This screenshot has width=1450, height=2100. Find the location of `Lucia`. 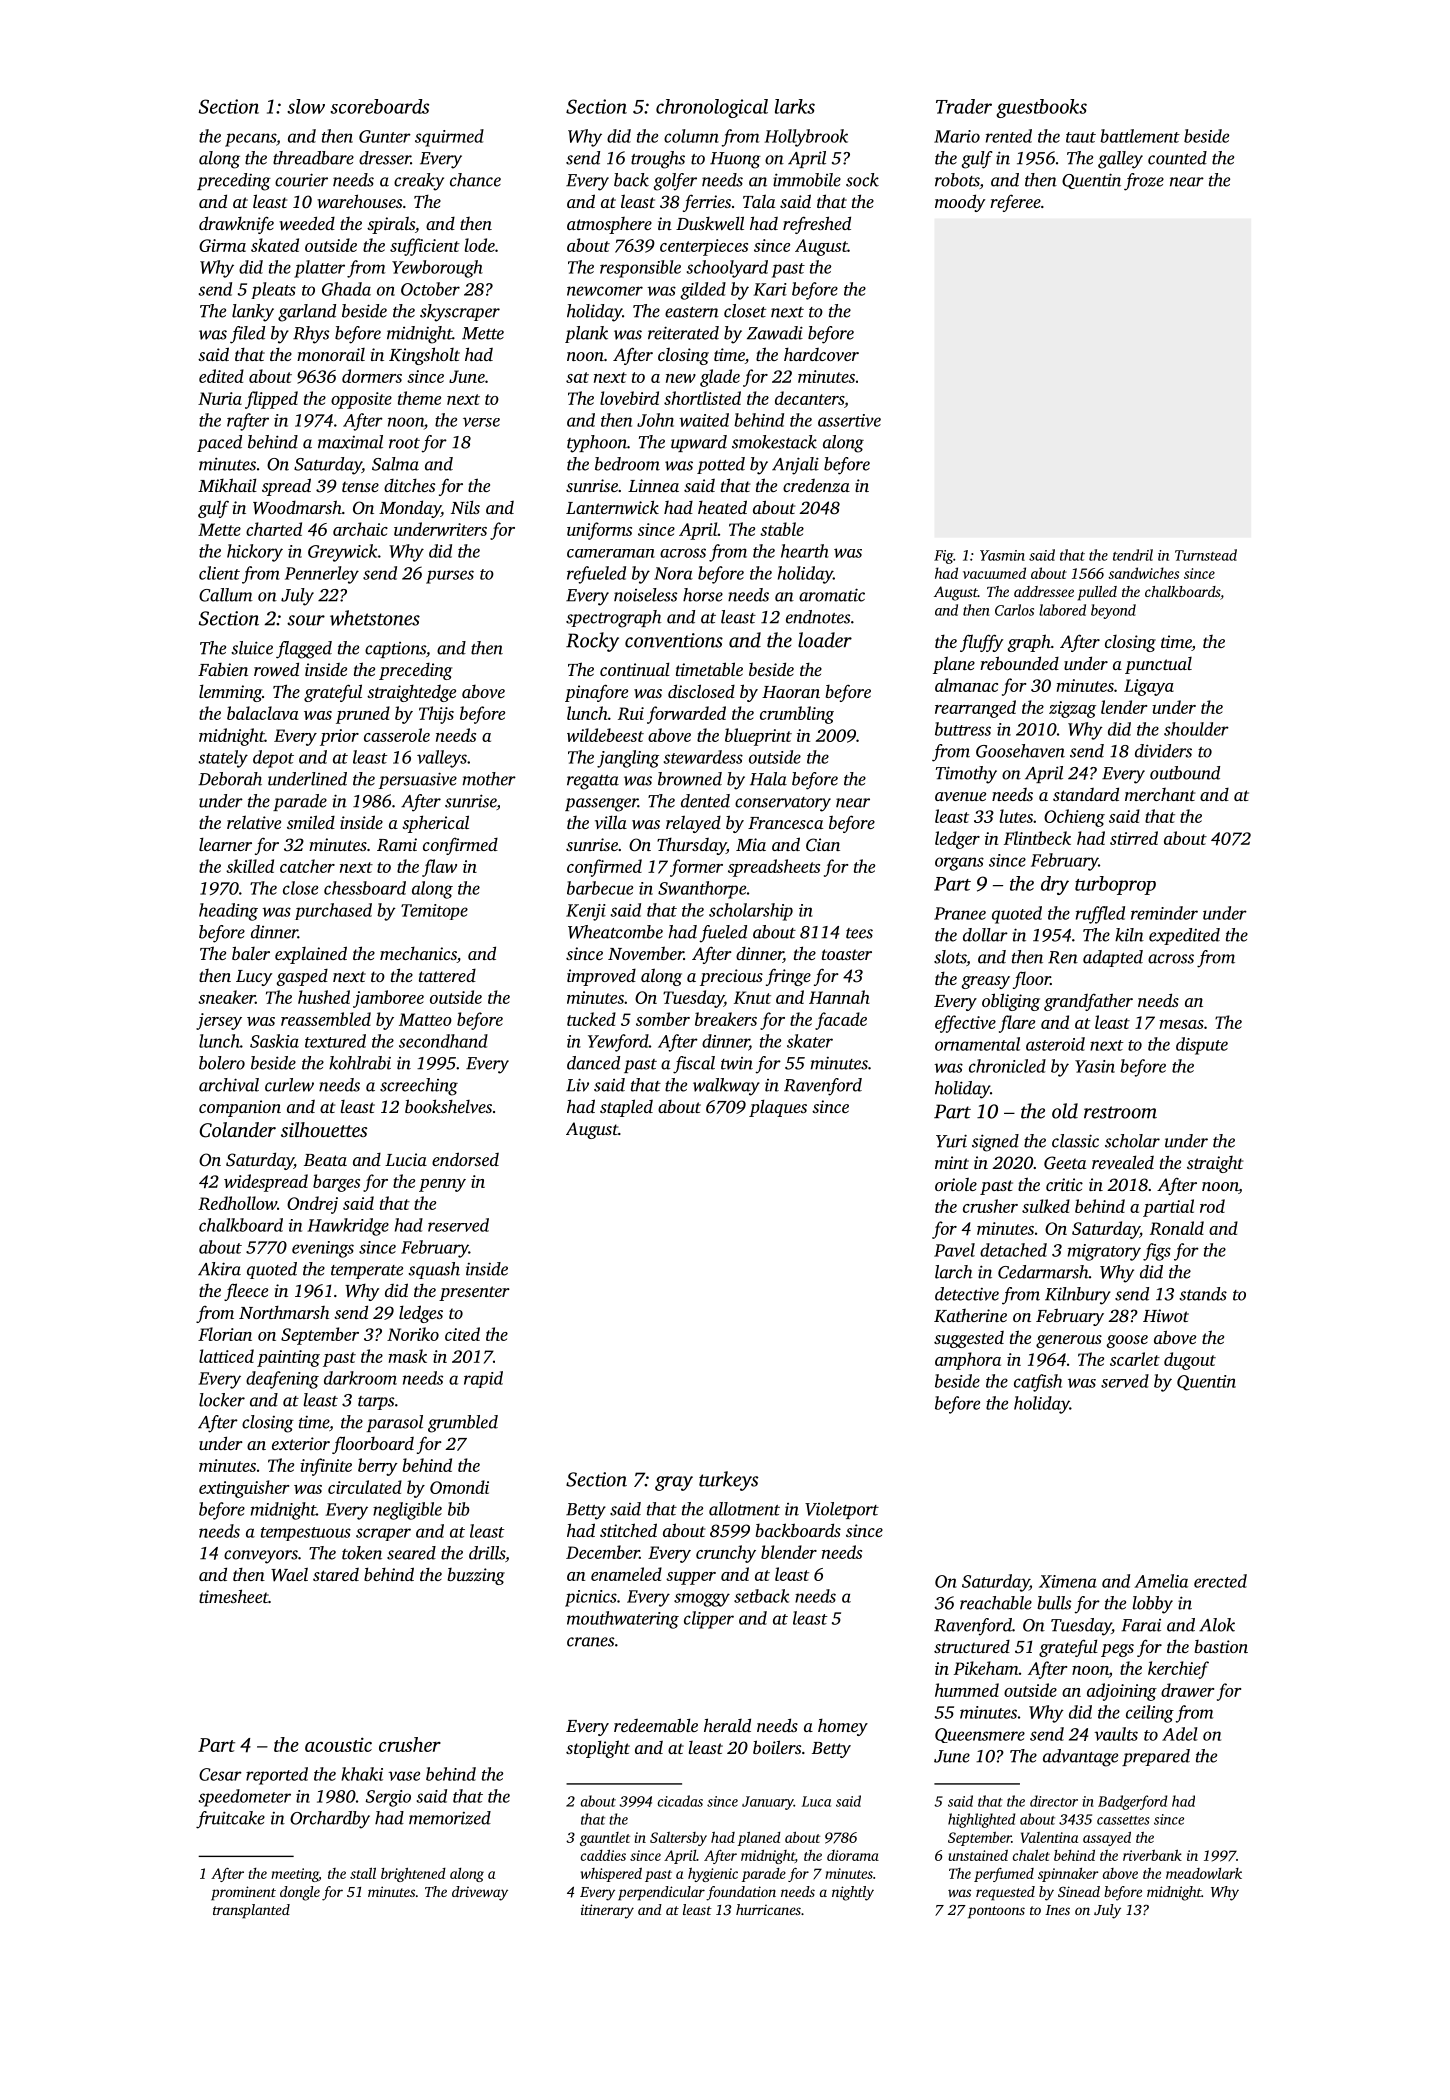

Lucia is located at coordinates (406, 1159).
